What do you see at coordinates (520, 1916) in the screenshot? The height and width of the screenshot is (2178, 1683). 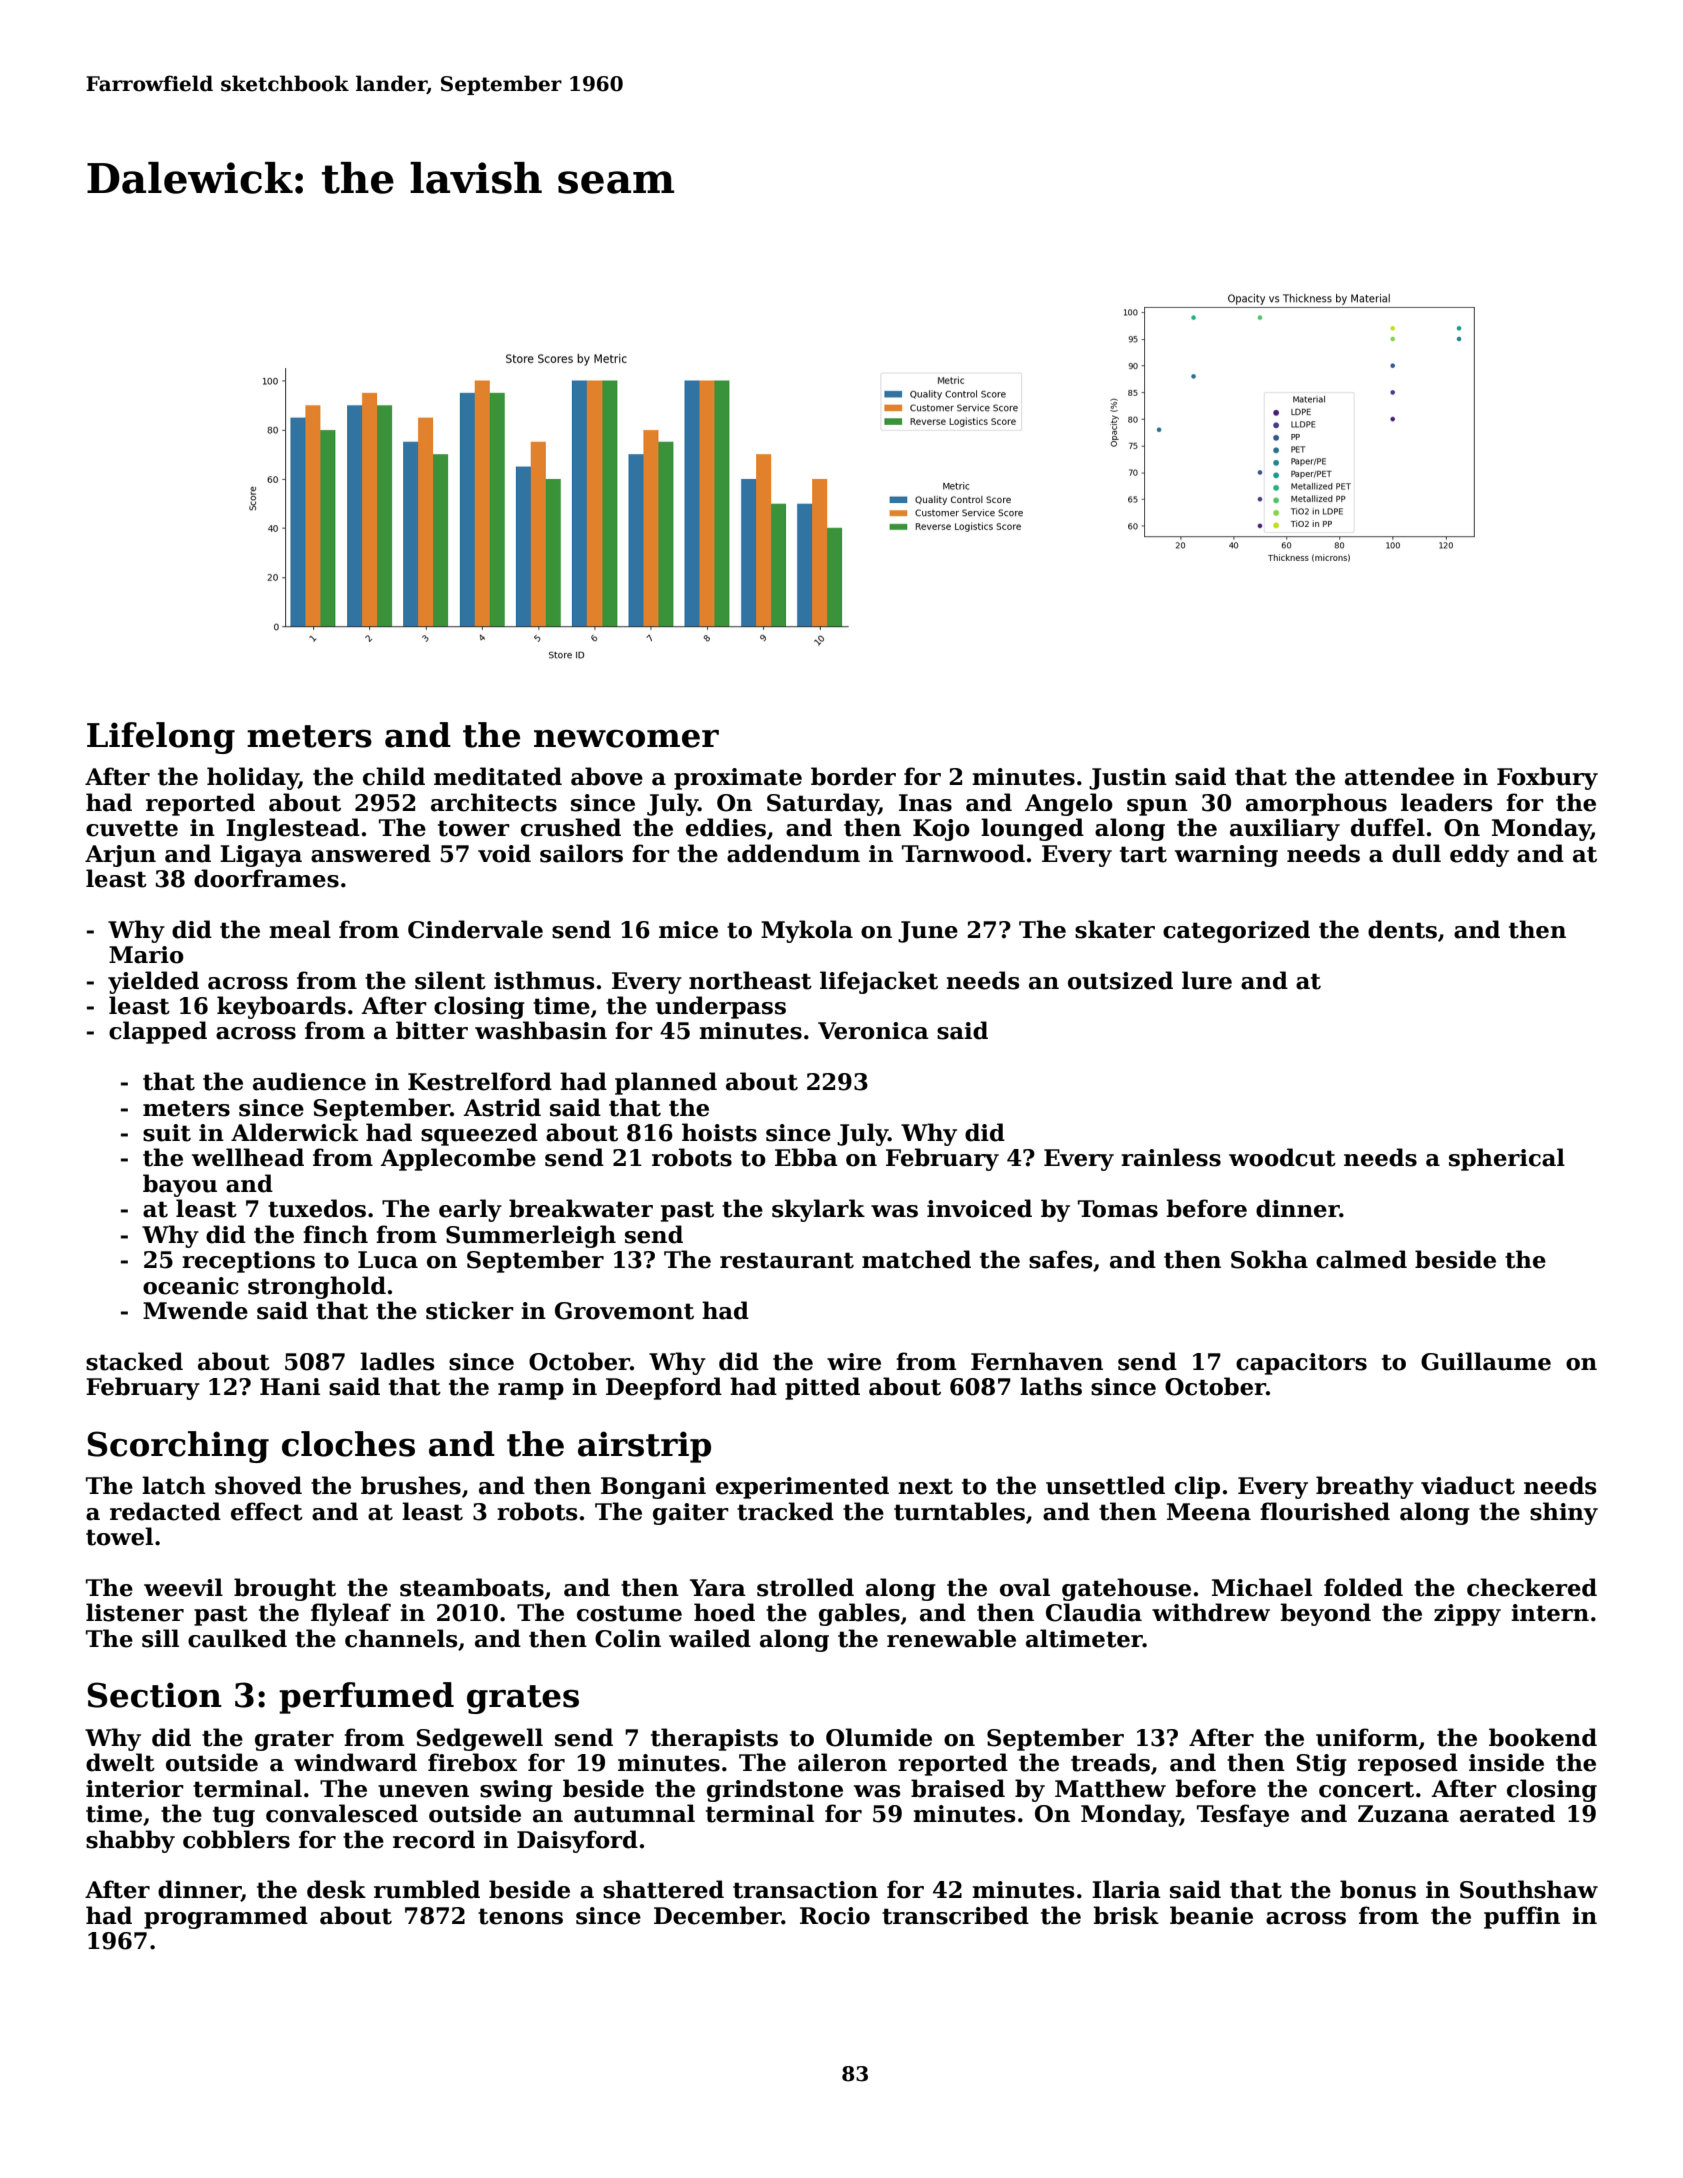 I see `tenons` at bounding box center [520, 1916].
